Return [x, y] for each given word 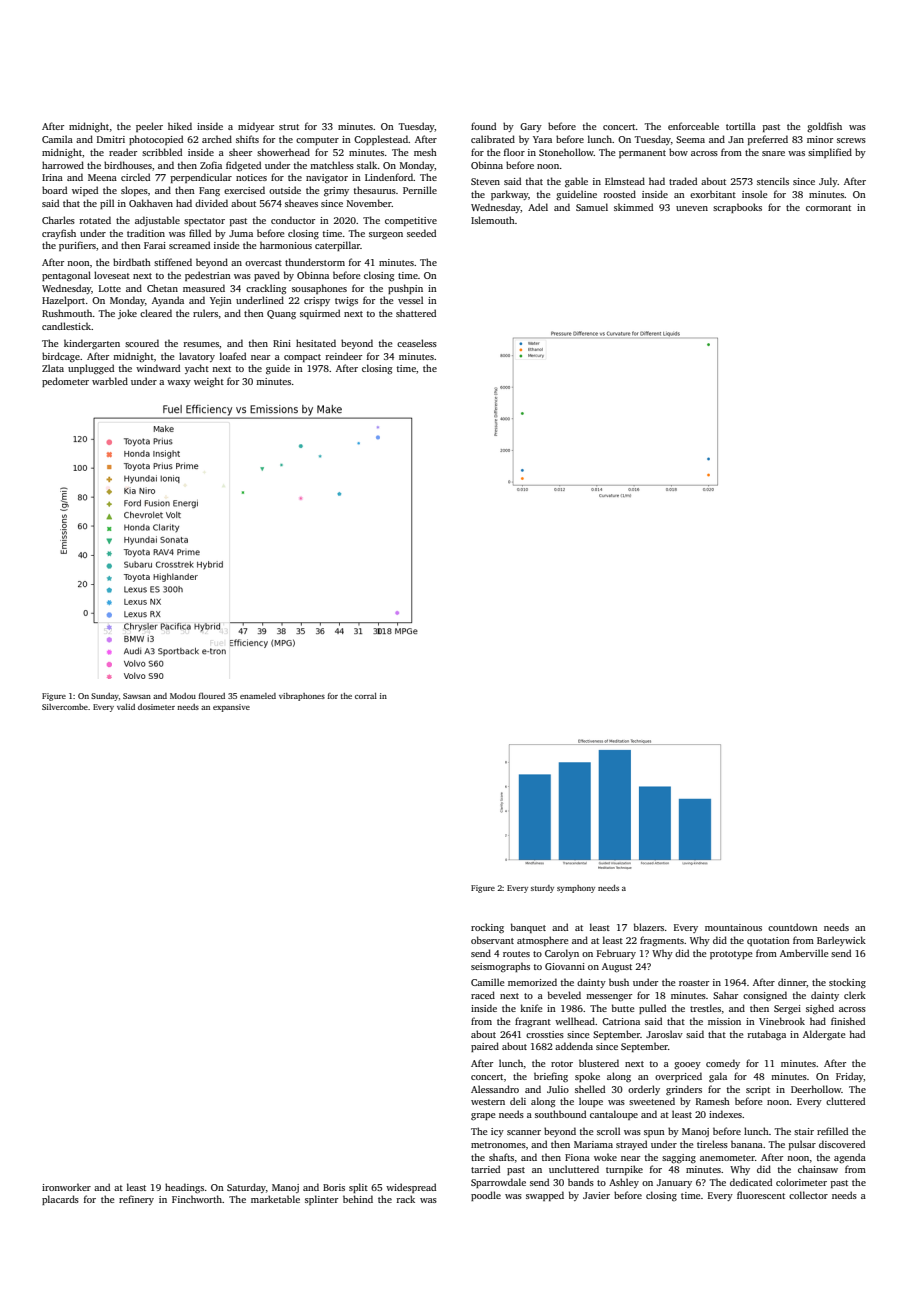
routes [516, 954]
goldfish [824, 127]
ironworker [66, 1187]
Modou [183, 696]
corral [366, 696]
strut [289, 127]
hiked [180, 126]
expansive [231, 708]
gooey [687, 1066]
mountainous [733, 927]
